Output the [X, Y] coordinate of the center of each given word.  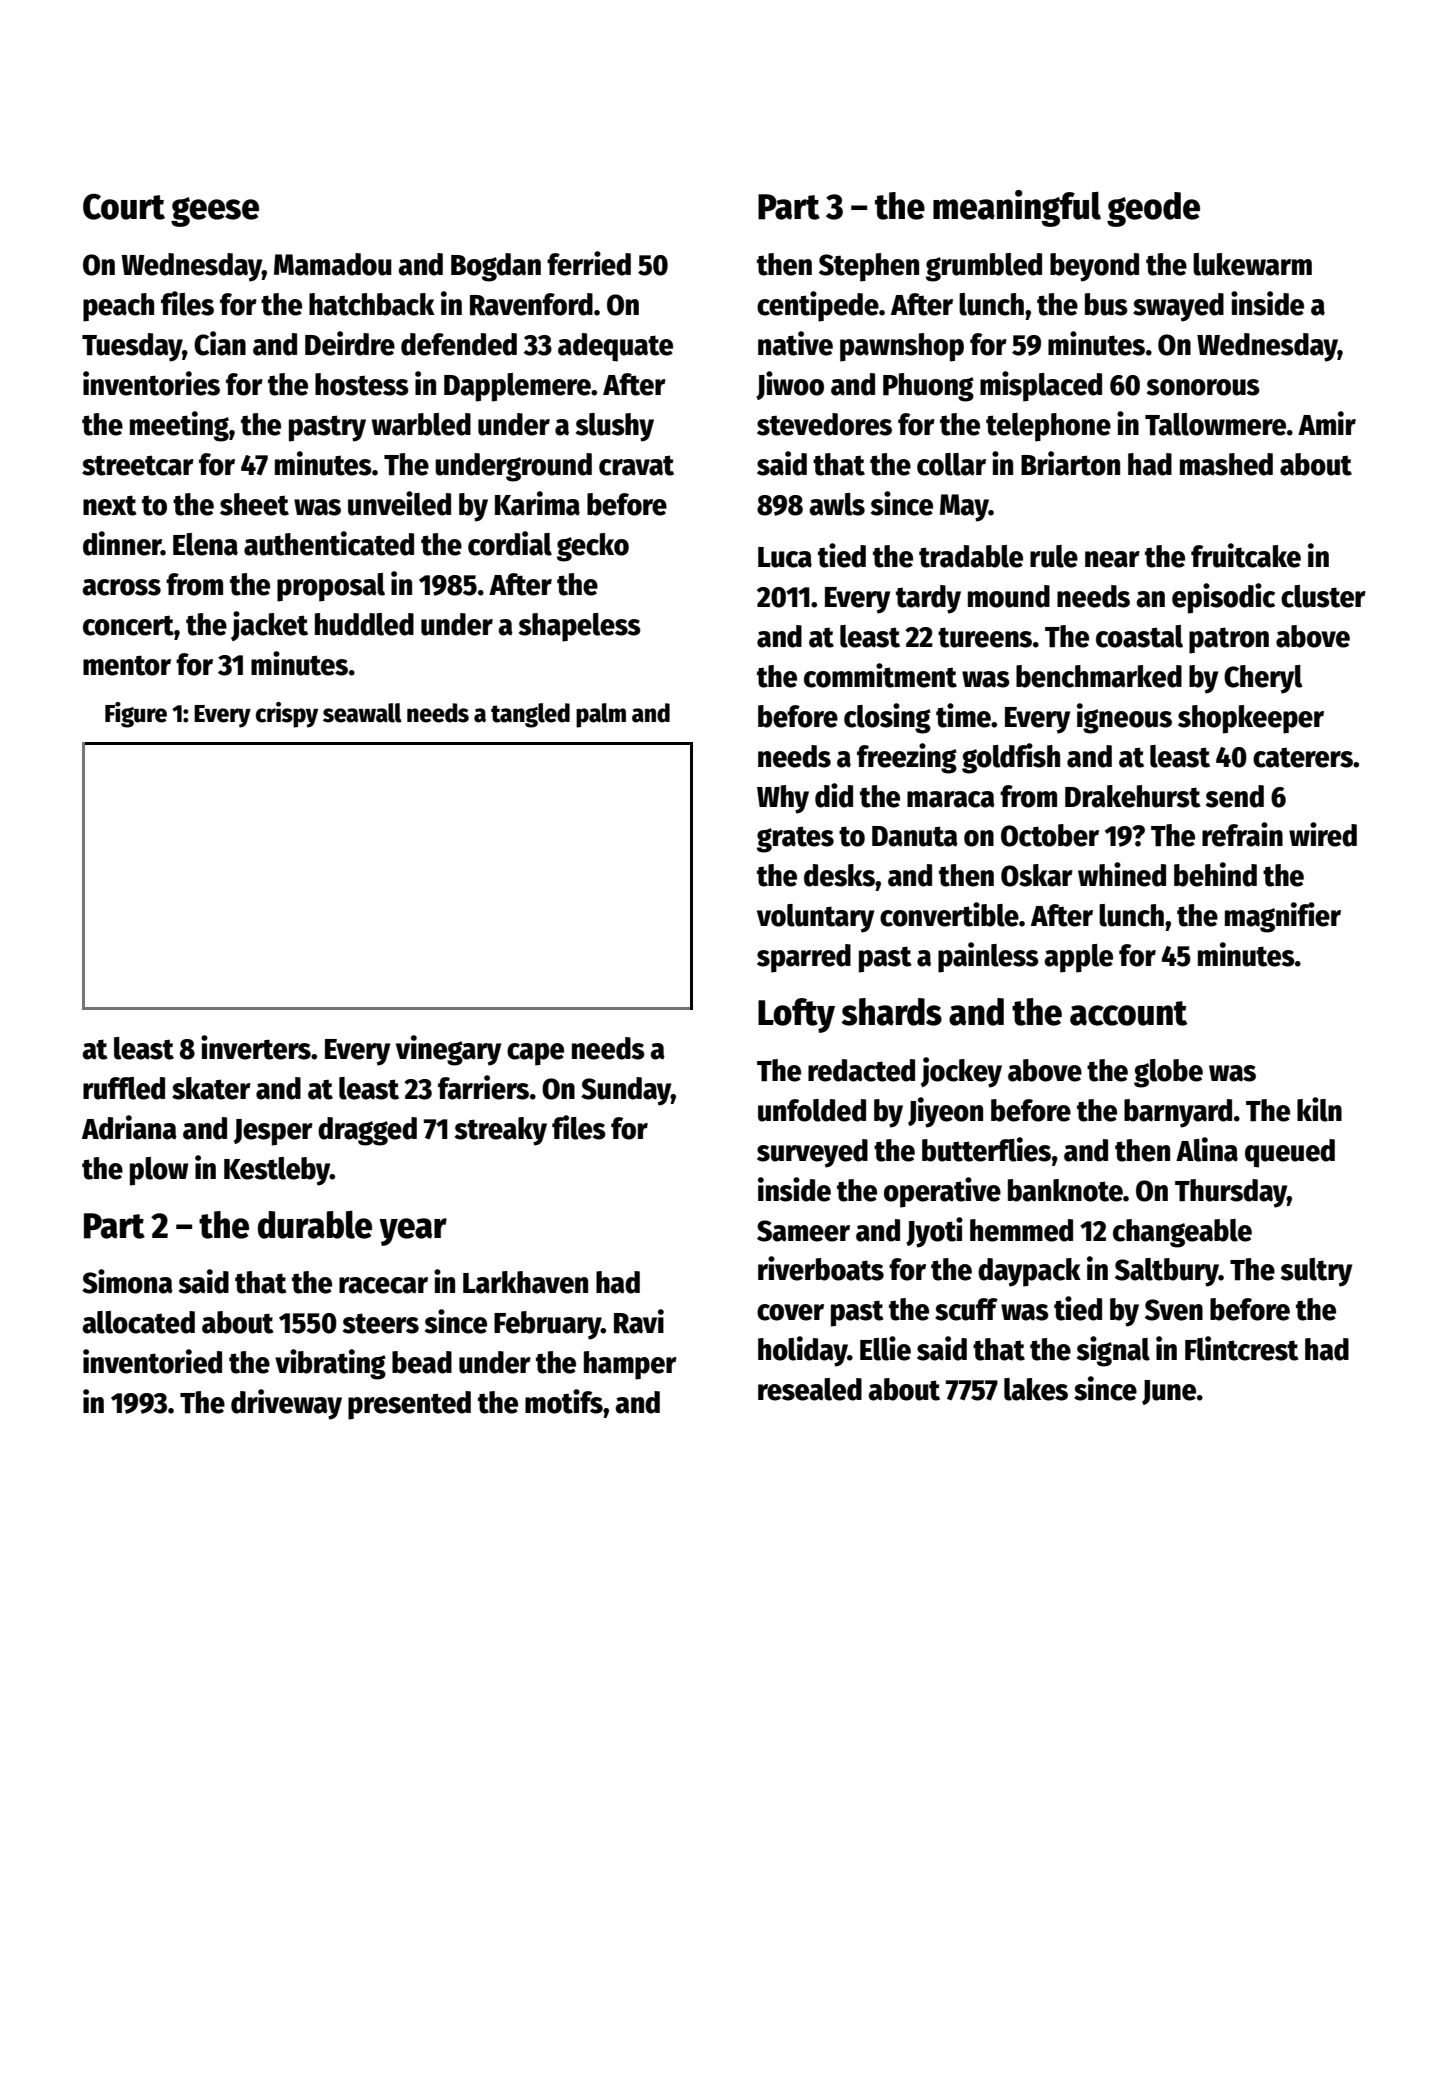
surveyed [812, 1153]
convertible [949, 914]
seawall [362, 713]
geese [215, 212]
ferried [589, 263]
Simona [127, 1281]
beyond [1094, 267]
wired [1323, 834]
